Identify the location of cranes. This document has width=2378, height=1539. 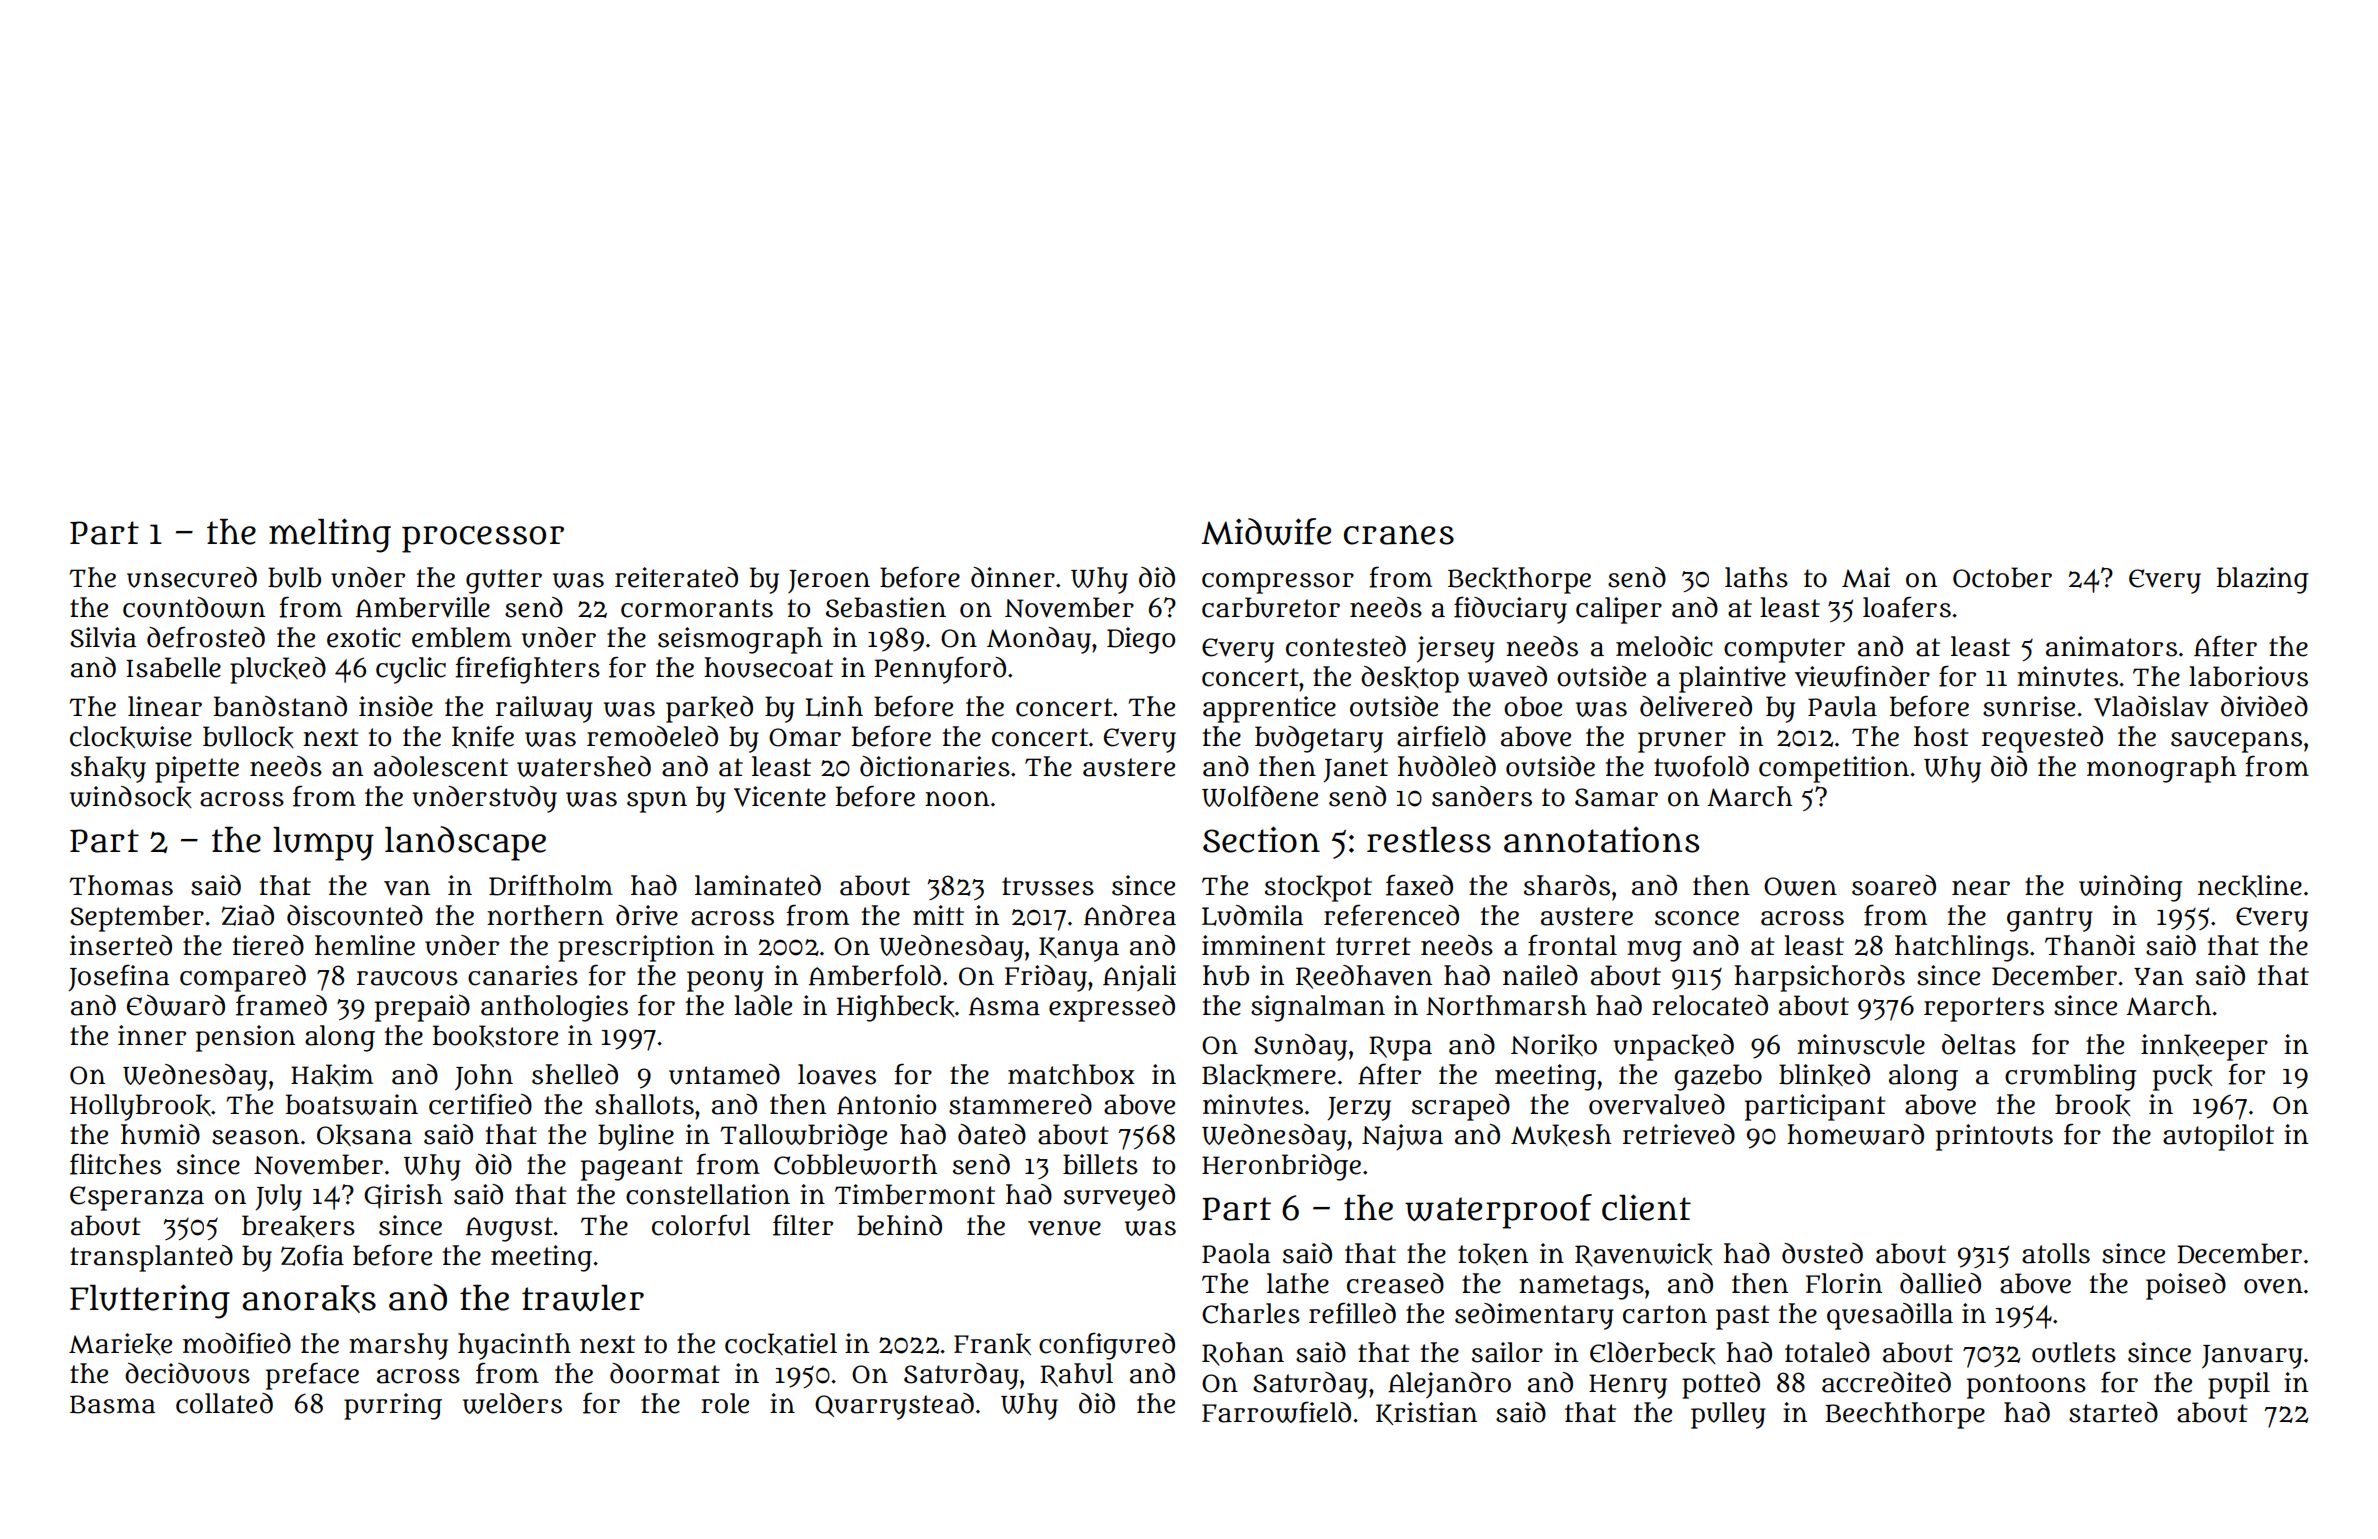
(1399, 535).
